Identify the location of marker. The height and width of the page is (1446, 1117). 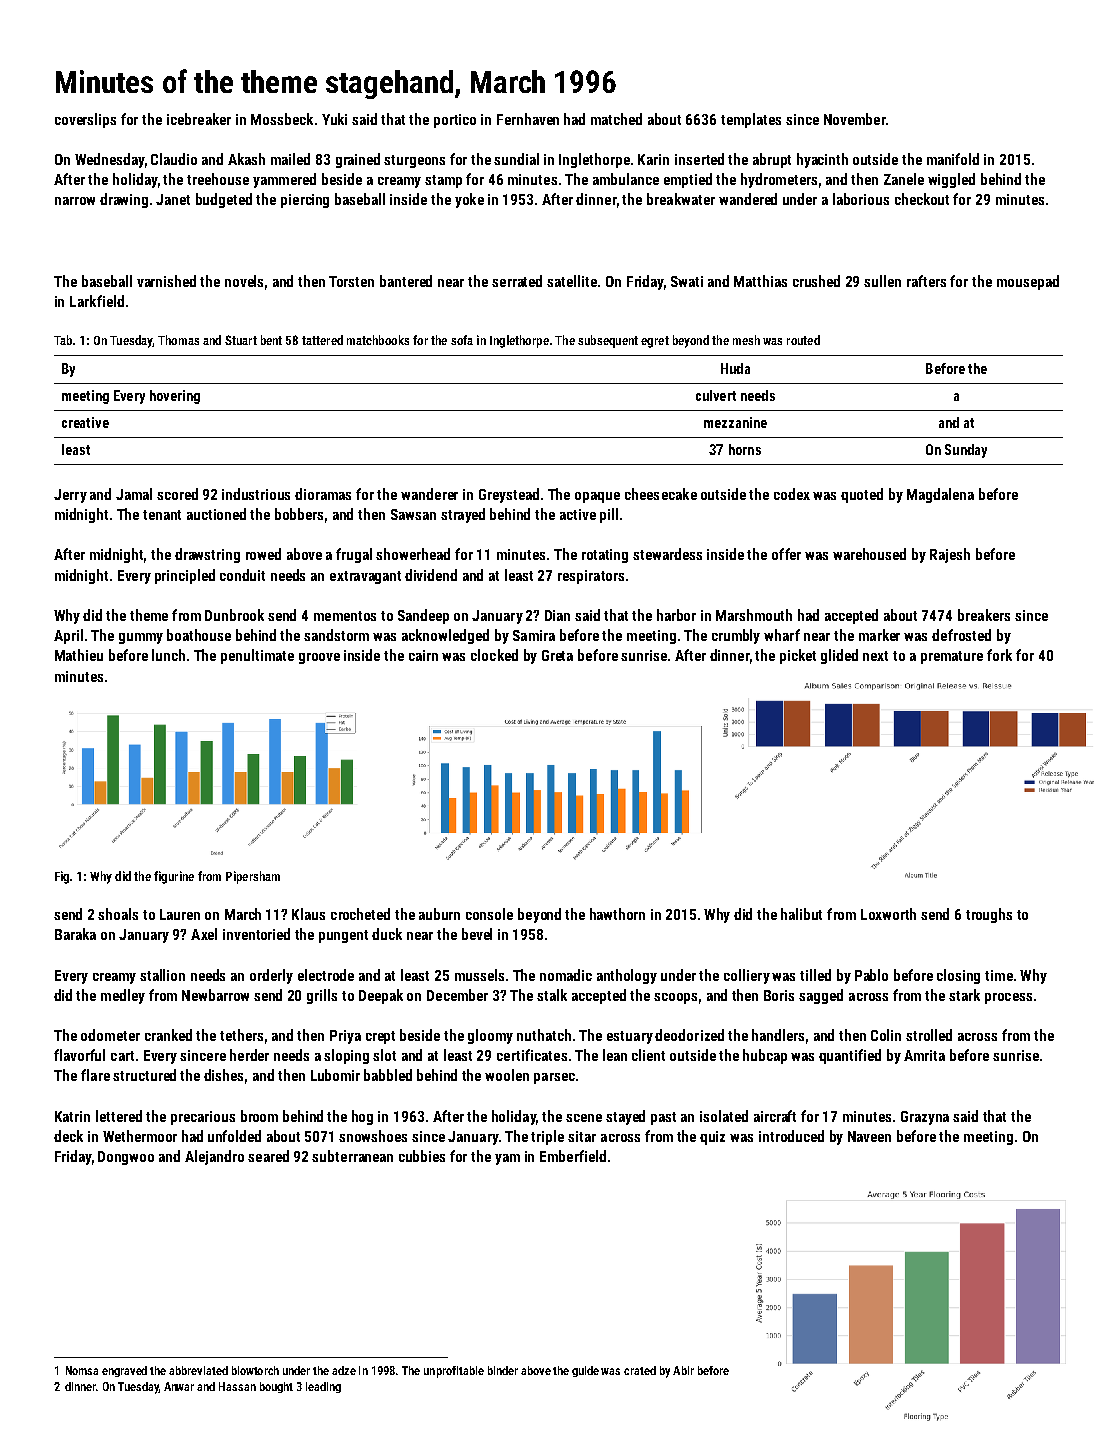
(879, 635).
